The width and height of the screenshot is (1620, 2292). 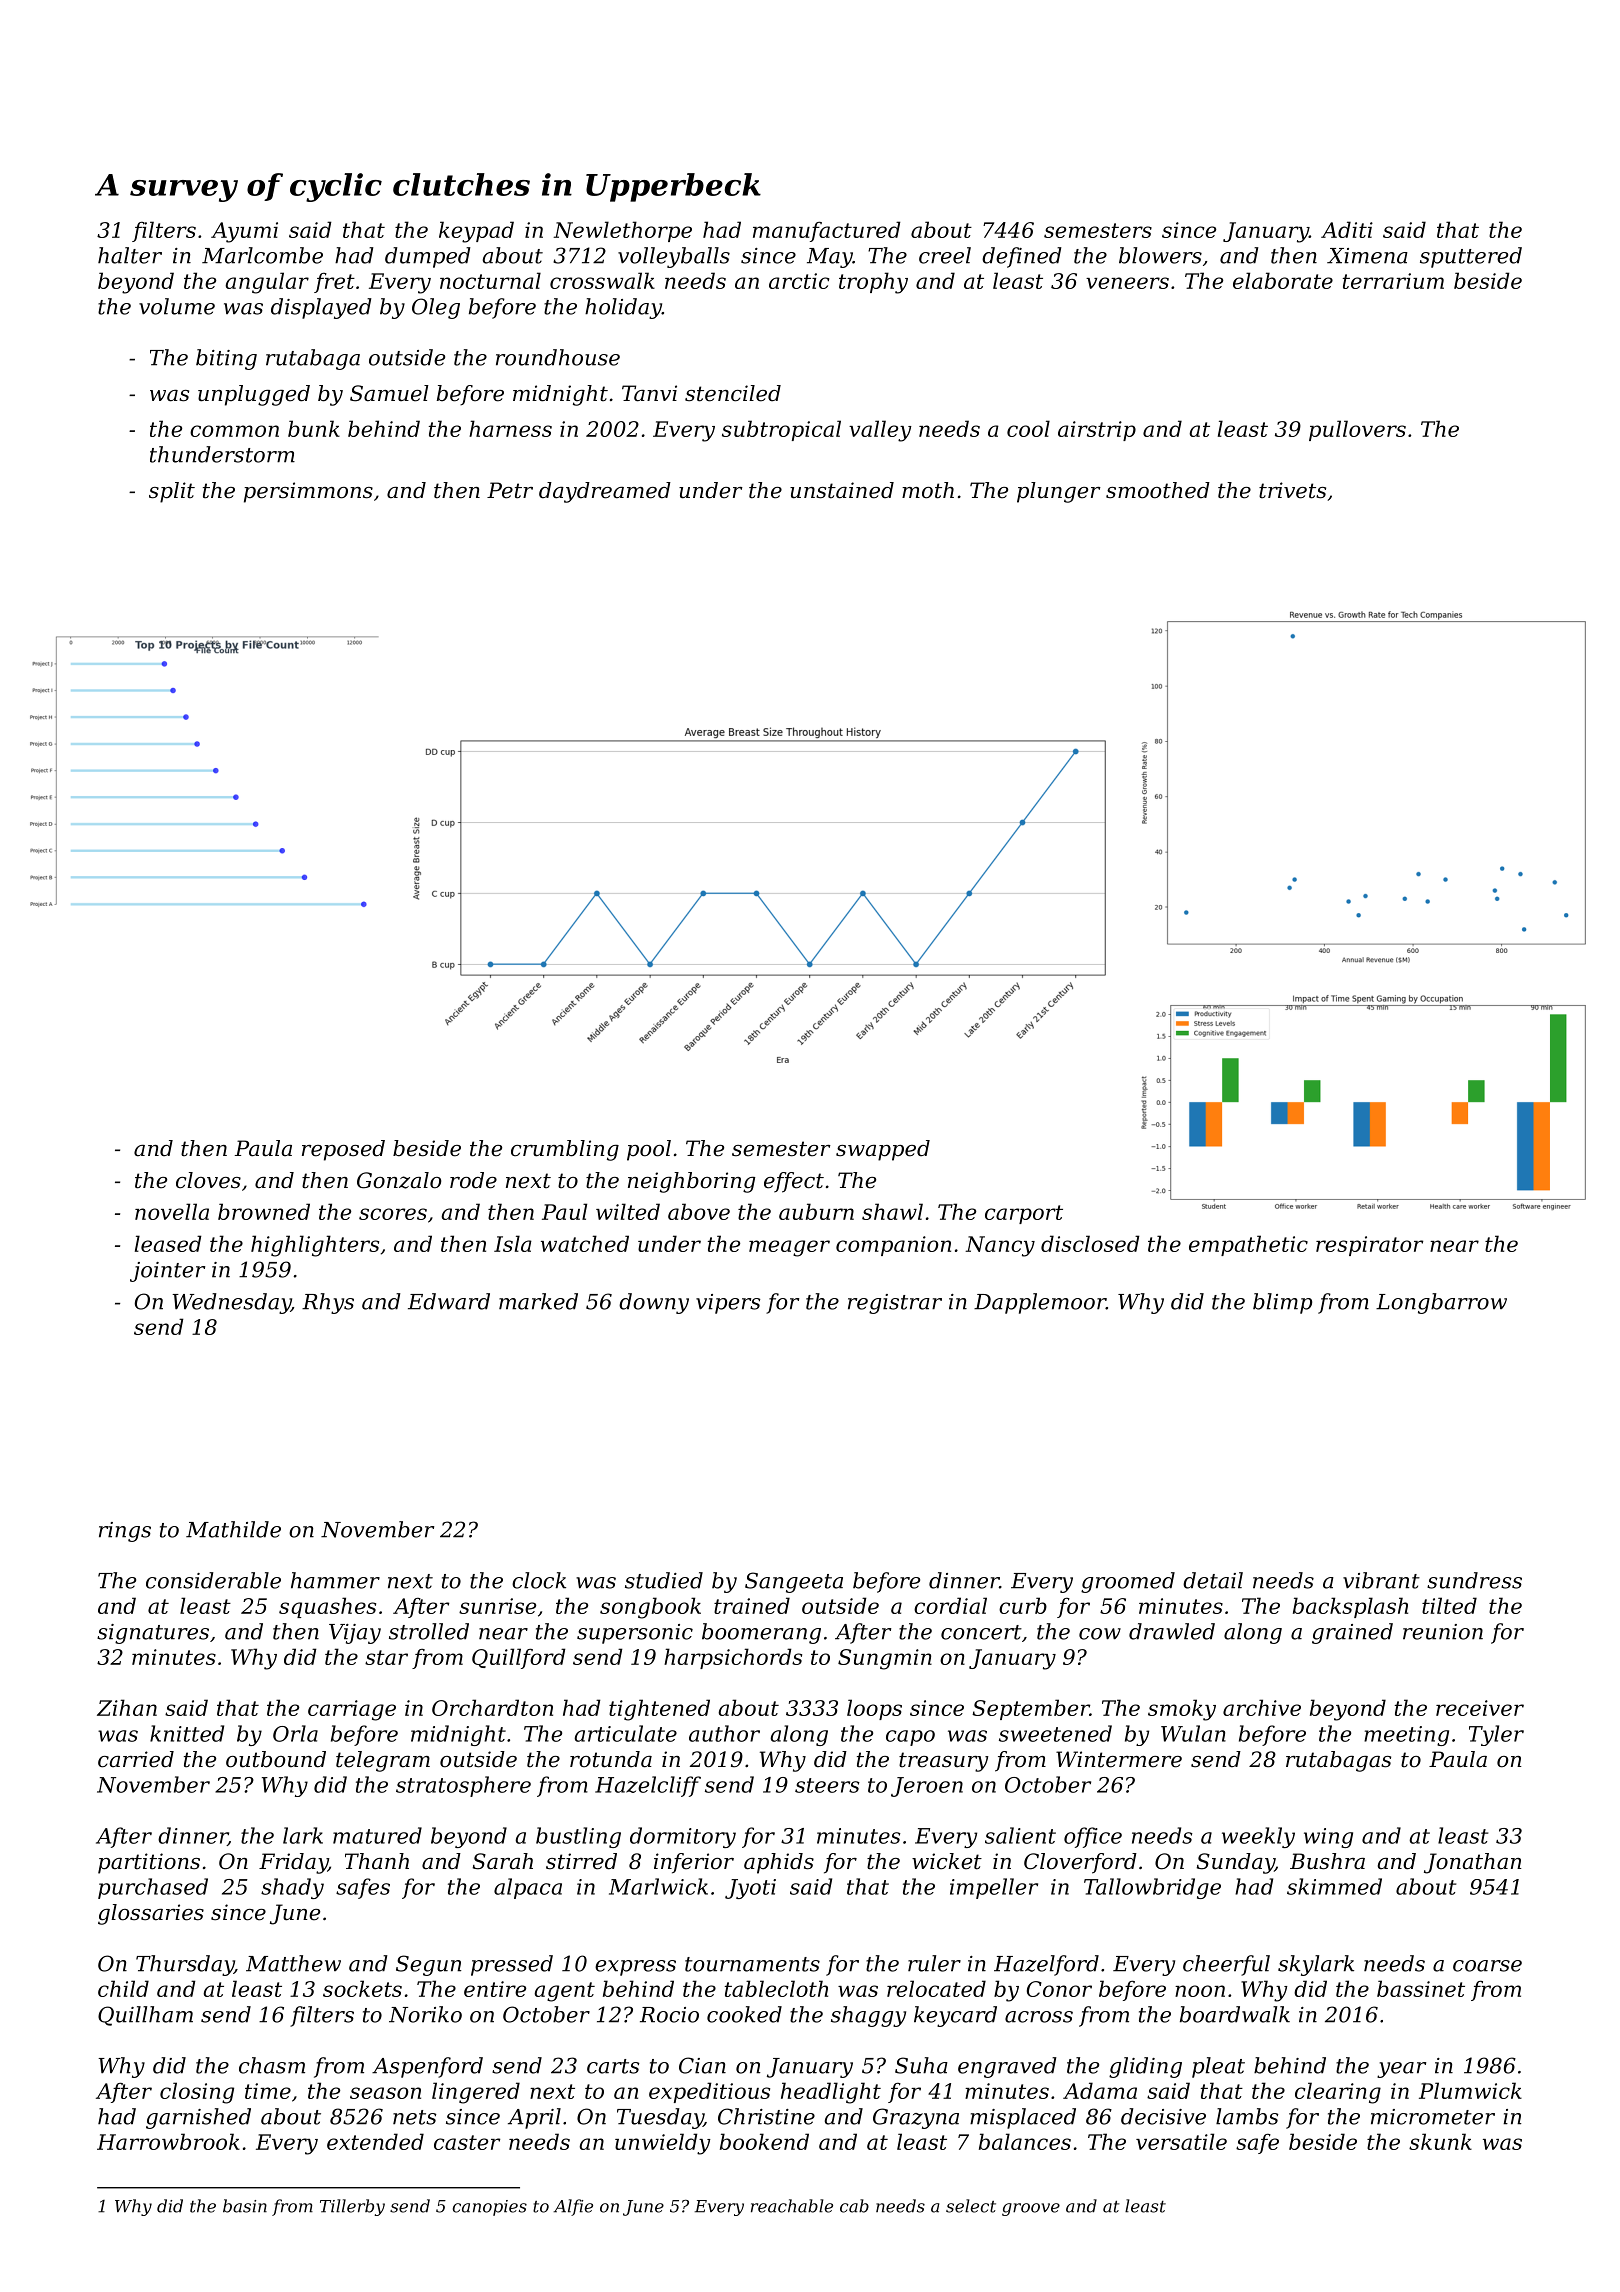 I want to click on keypad, so click(x=476, y=232).
